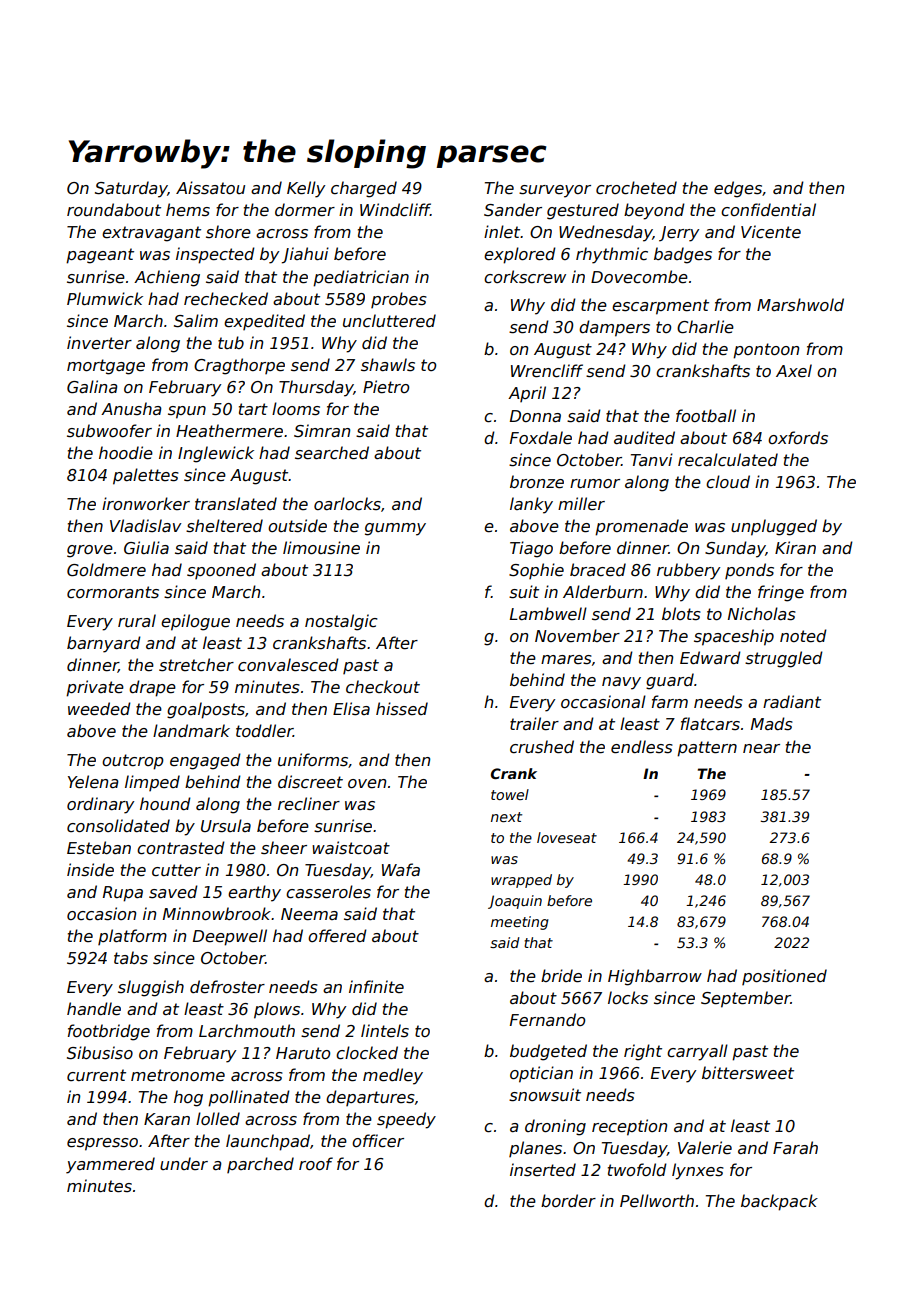 Image resolution: width=924 pixels, height=1314 pixels. What do you see at coordinates (268, 1142) in the screenshot?
I see `launchpad` at bounding box center [268, 1142].
